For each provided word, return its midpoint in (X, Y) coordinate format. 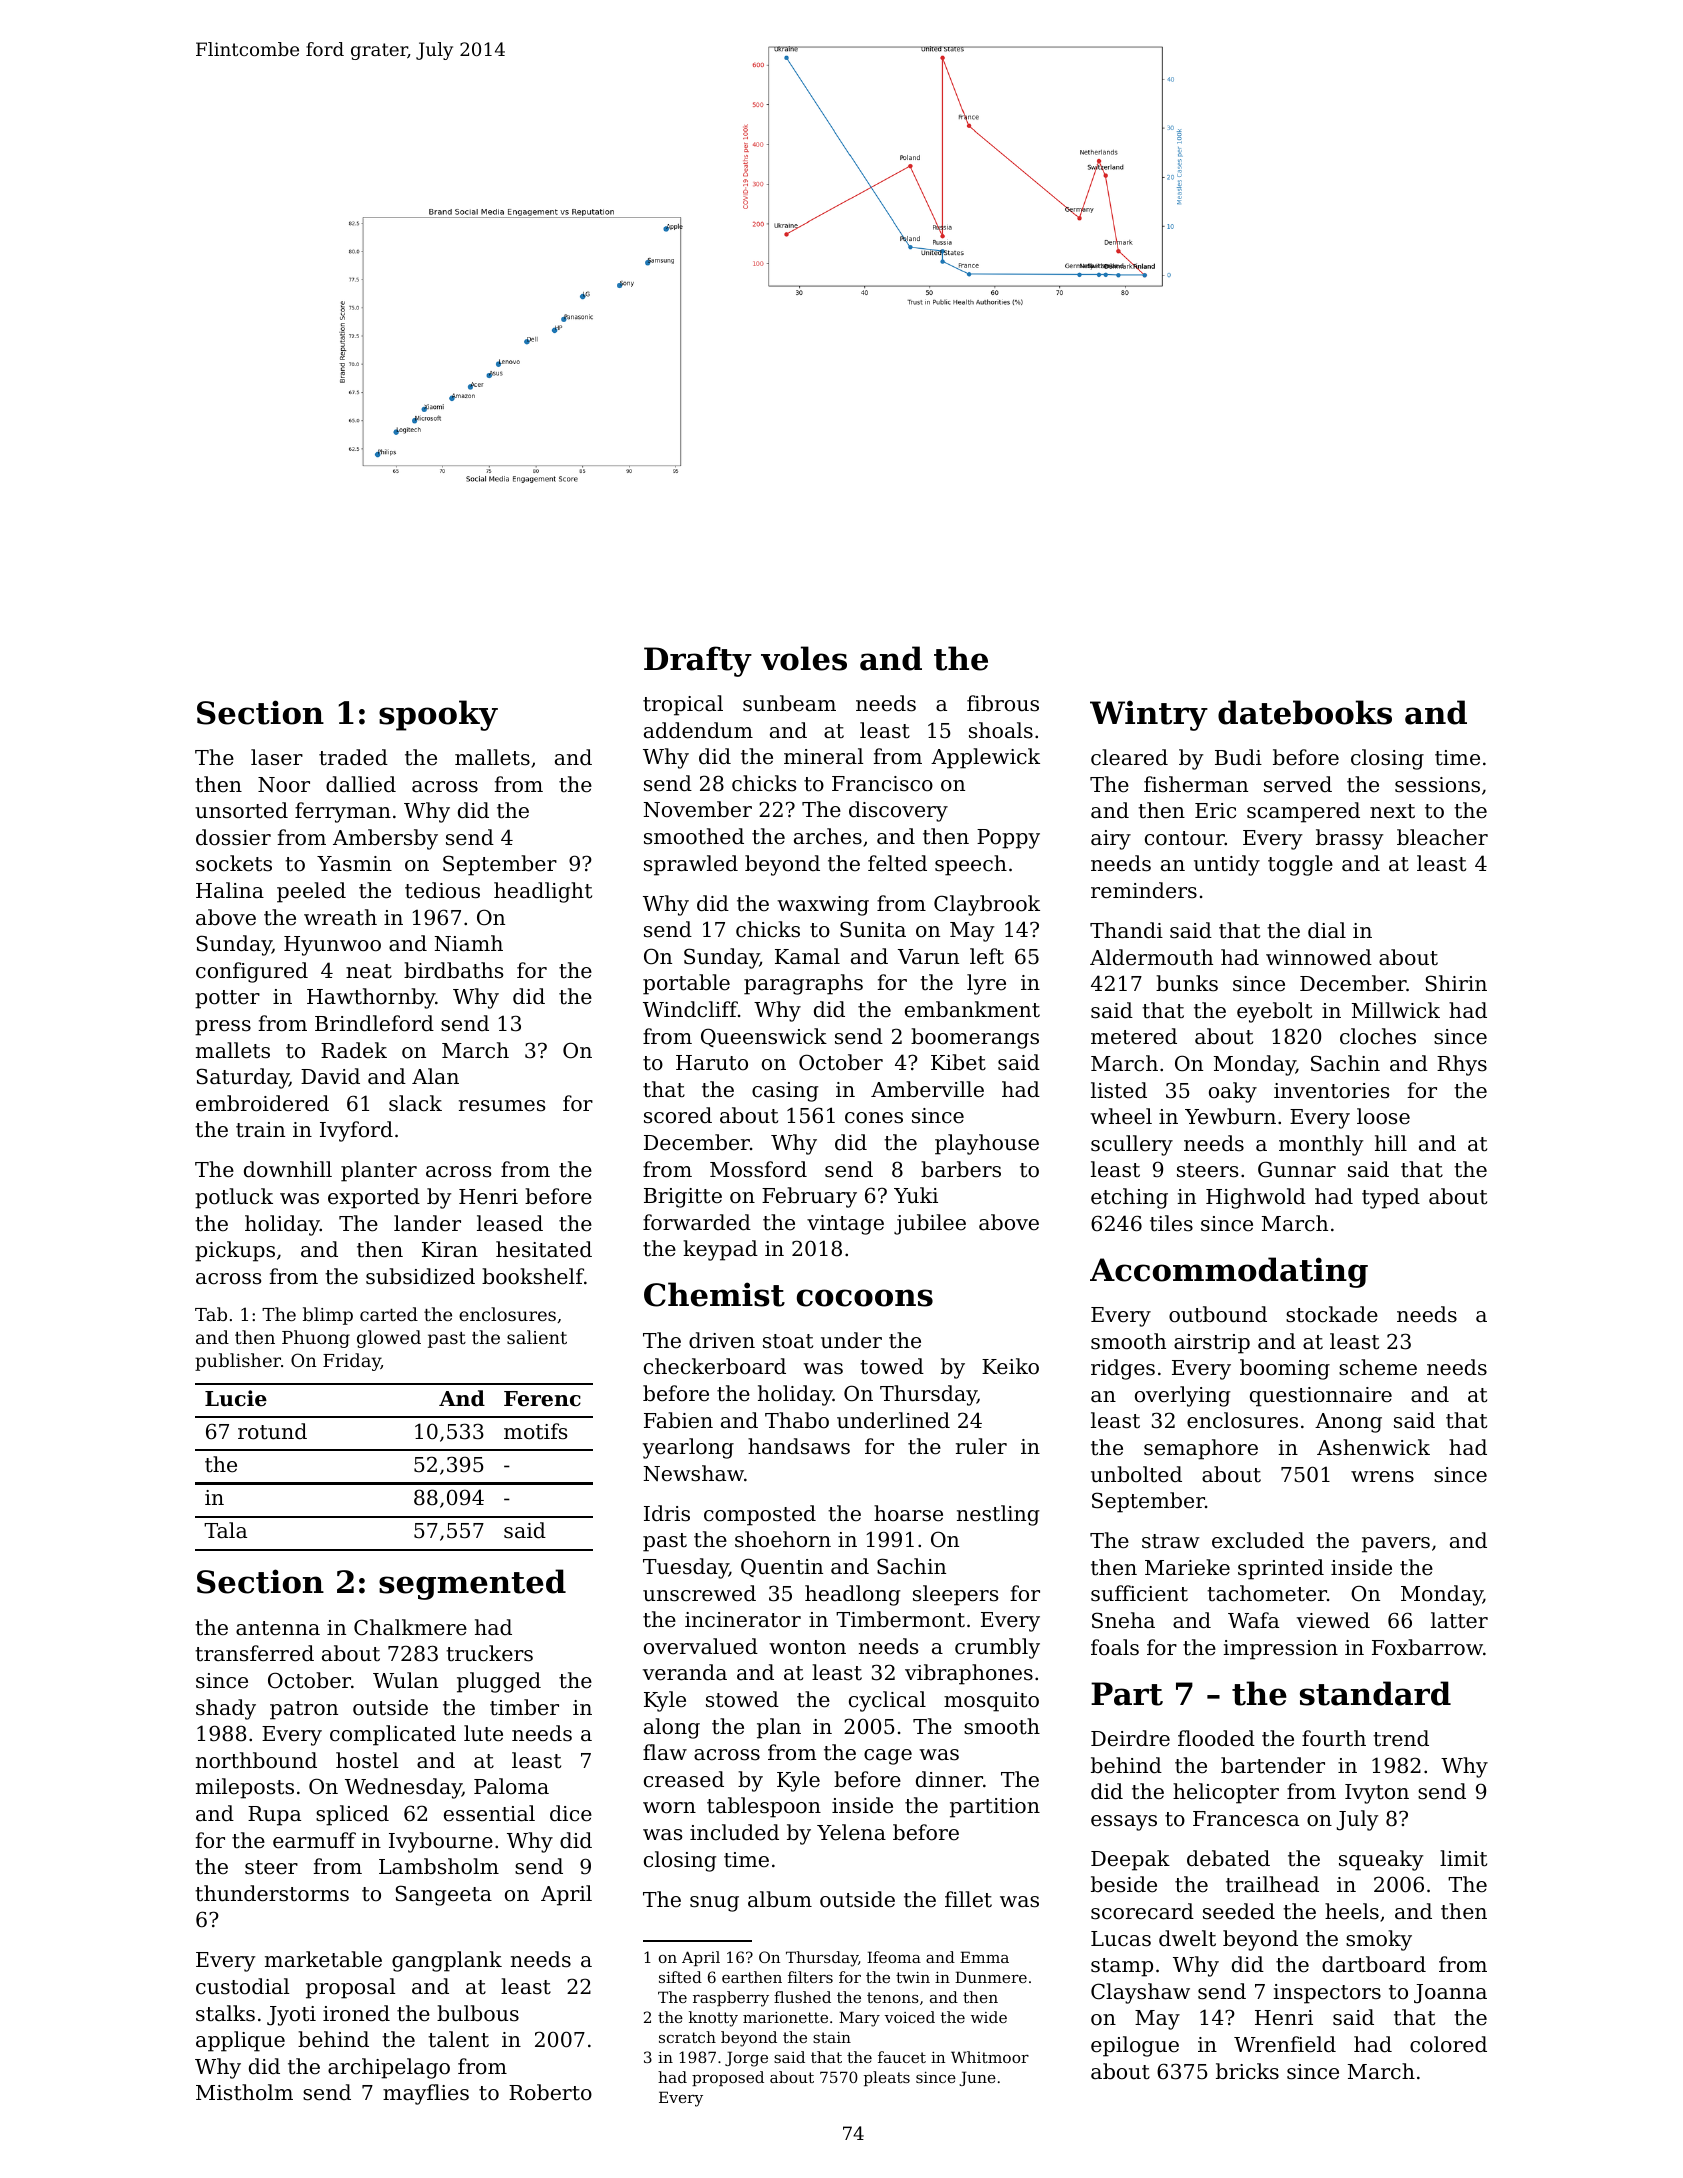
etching (1129, 1198)
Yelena (851, 1832)
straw (1171, 1541)
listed (1119, 1090)
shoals (1001, 730)
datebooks (1305, 712)
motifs (535, 1431)
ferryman (343, 812)
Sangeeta (444, 1895)
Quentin (782, 1567)
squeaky (1381, 1860)
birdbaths (453, 970)
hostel (367, 1760)
